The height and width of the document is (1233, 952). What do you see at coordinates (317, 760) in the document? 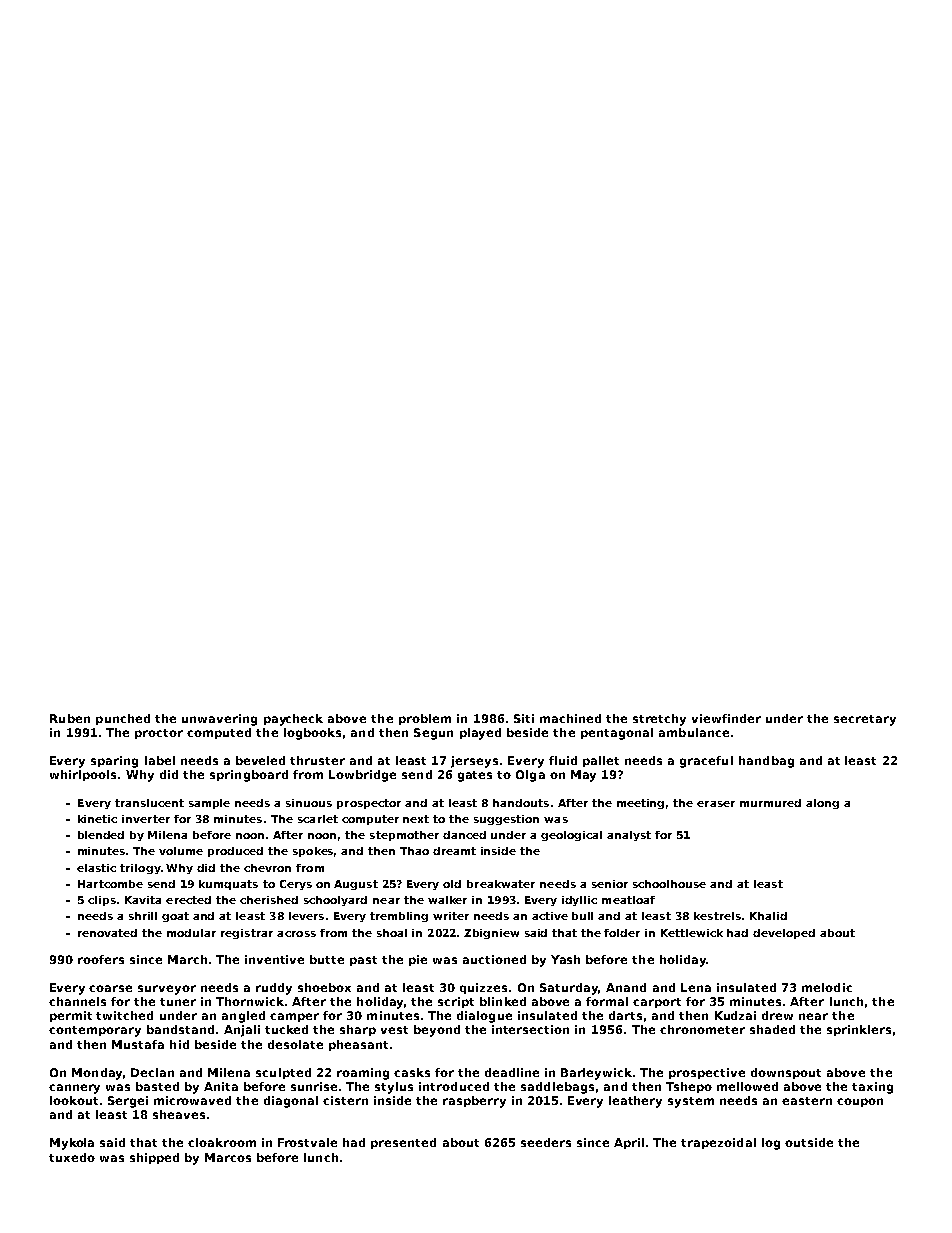
I see `thruster` at bounding box center [317, 760].
